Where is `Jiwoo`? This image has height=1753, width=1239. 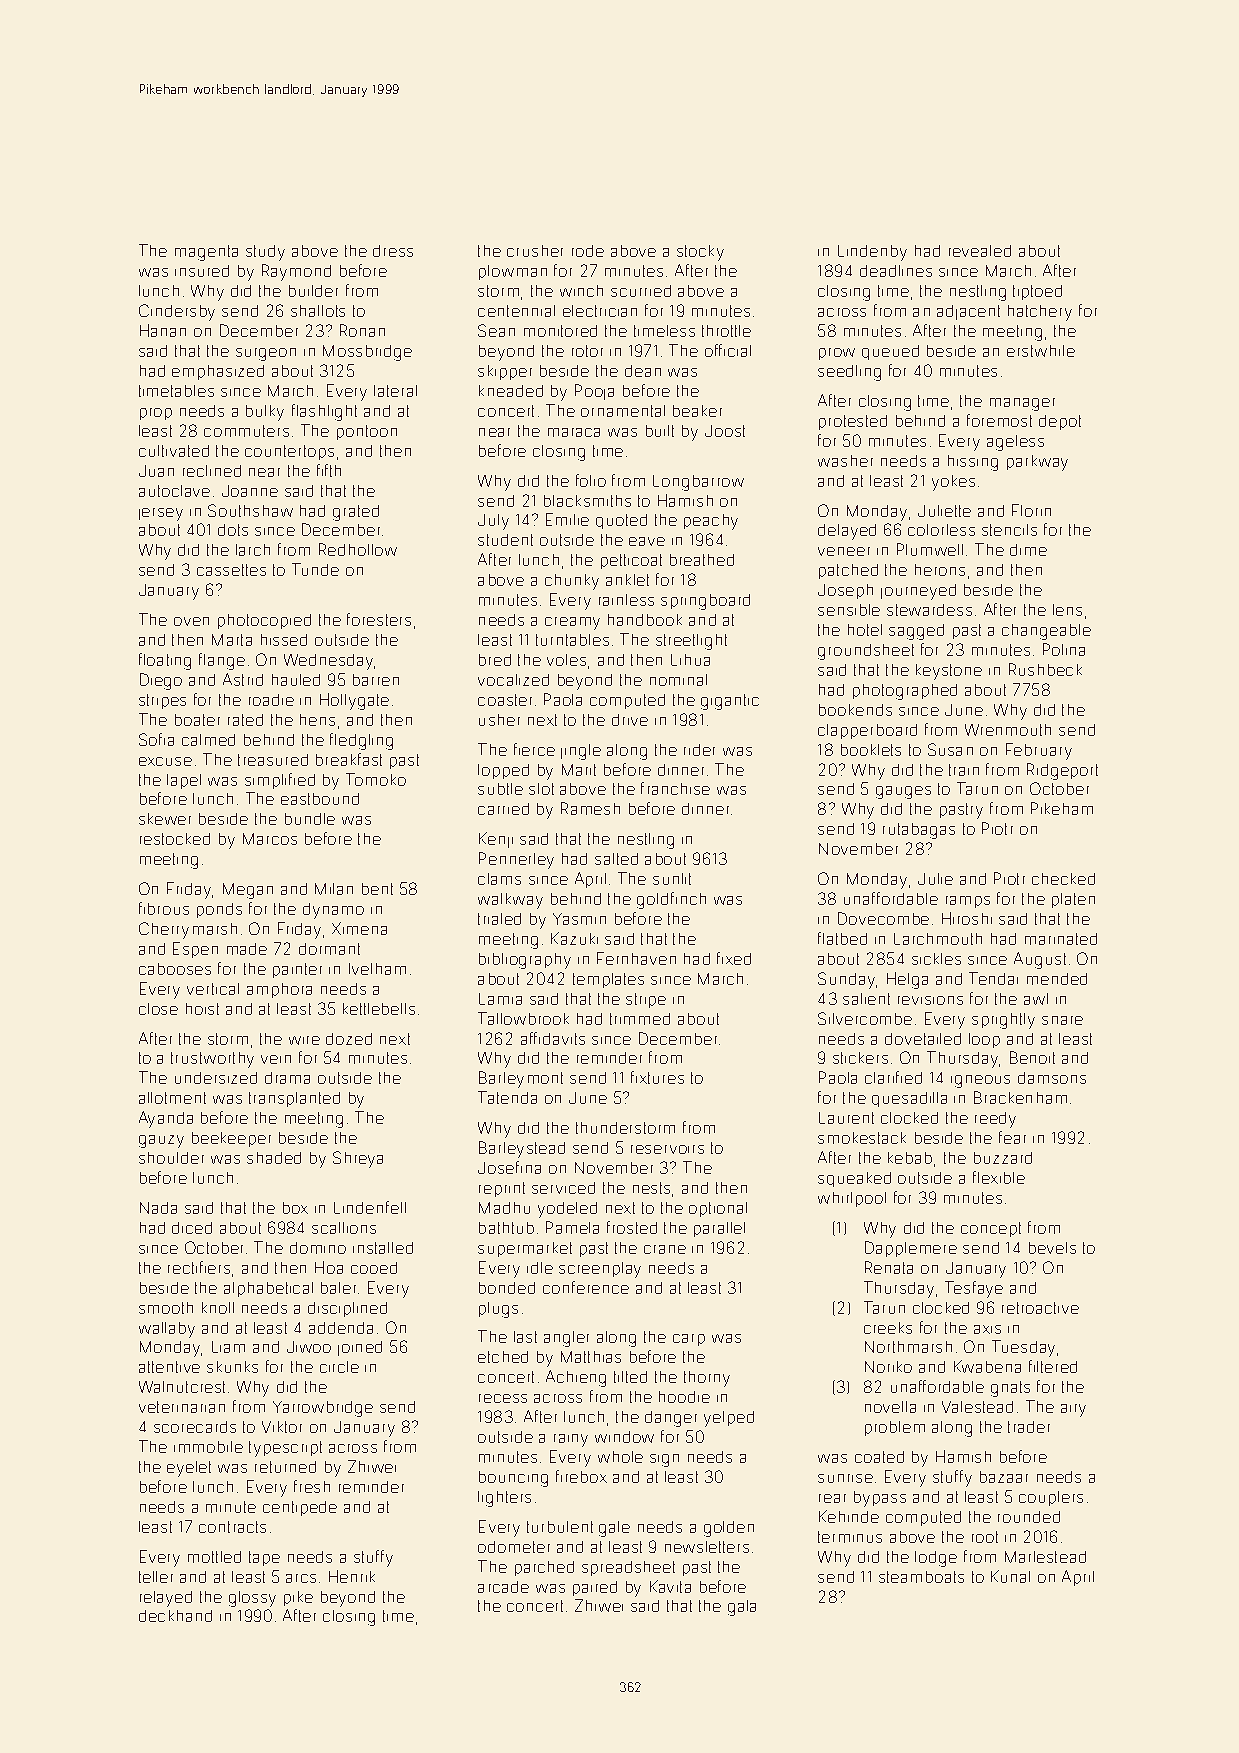
Jiwoo is located at coordinates (309, 1347).
